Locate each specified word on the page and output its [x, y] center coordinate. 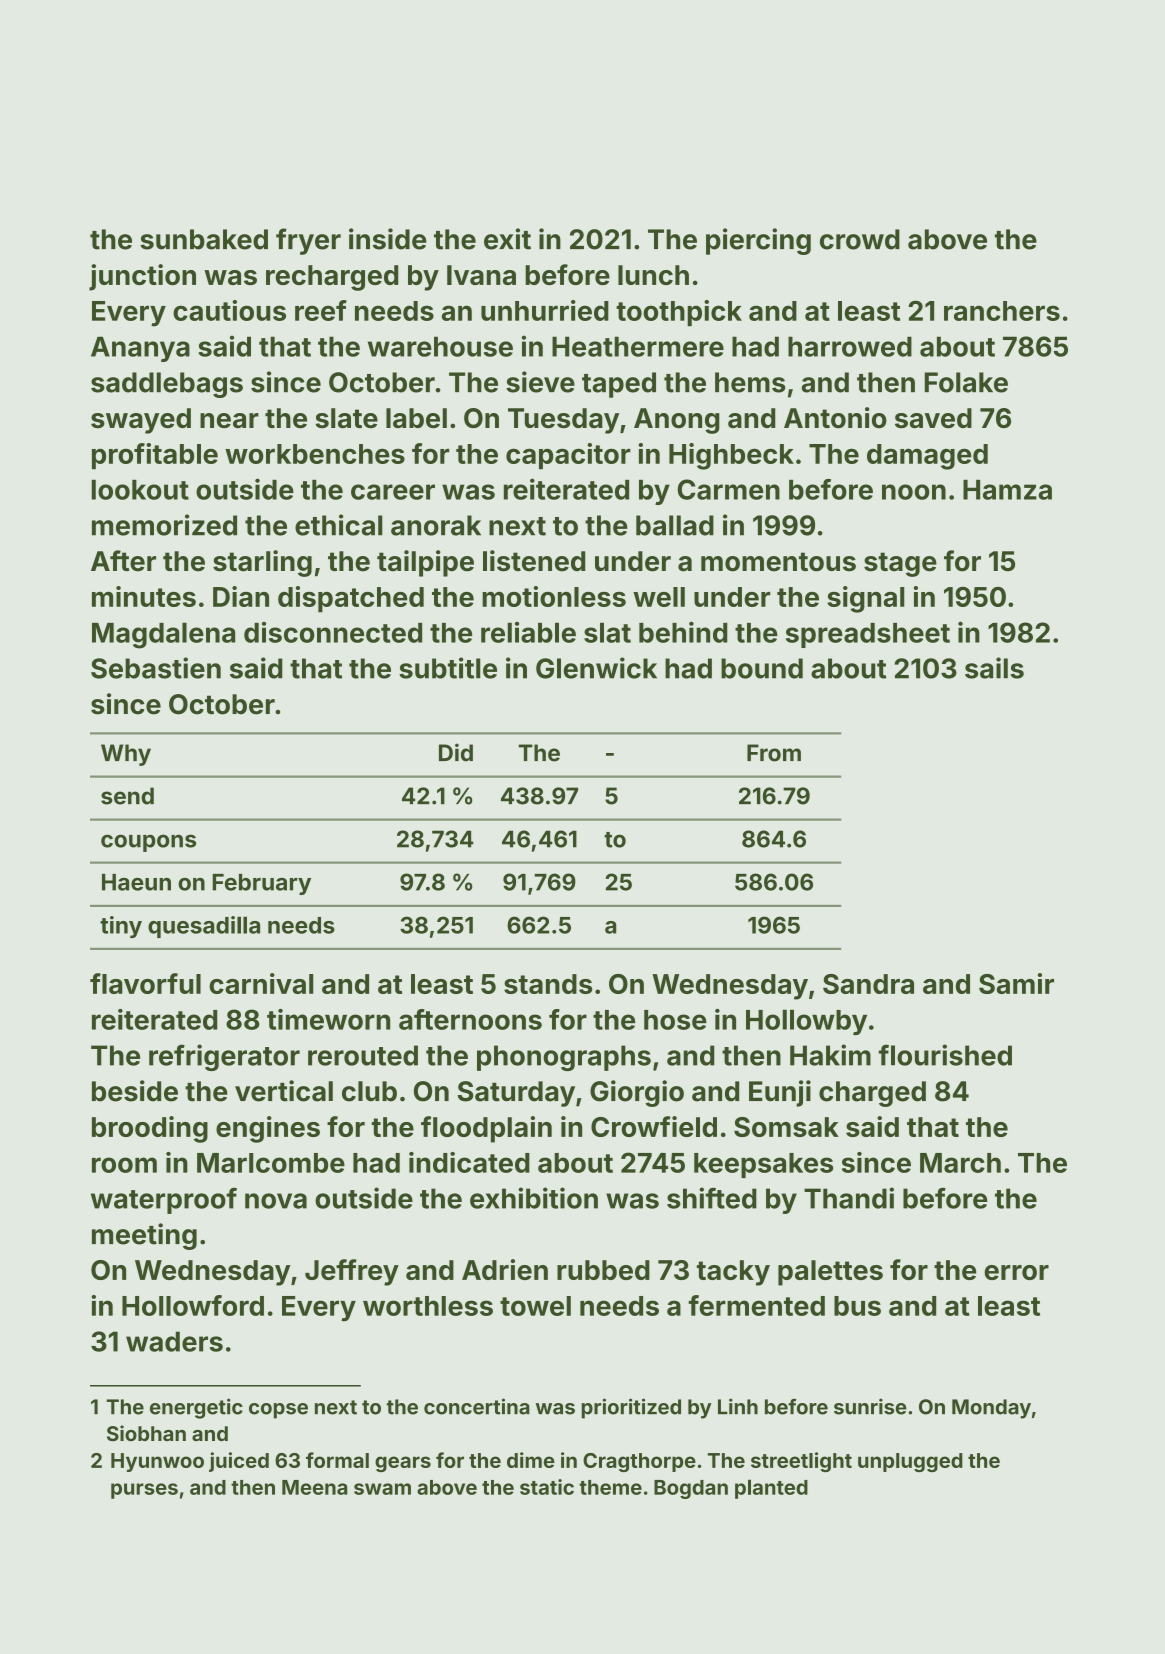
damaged [927, 457]
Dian [241, 596]
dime [531, 1460]
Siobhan [146, 1433]
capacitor [568, 456]
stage [900, 564]
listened [534, 561]
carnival [261, 983]
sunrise [870, 1406]
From [774, 753]
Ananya [140, 349]
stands [548, 984]
